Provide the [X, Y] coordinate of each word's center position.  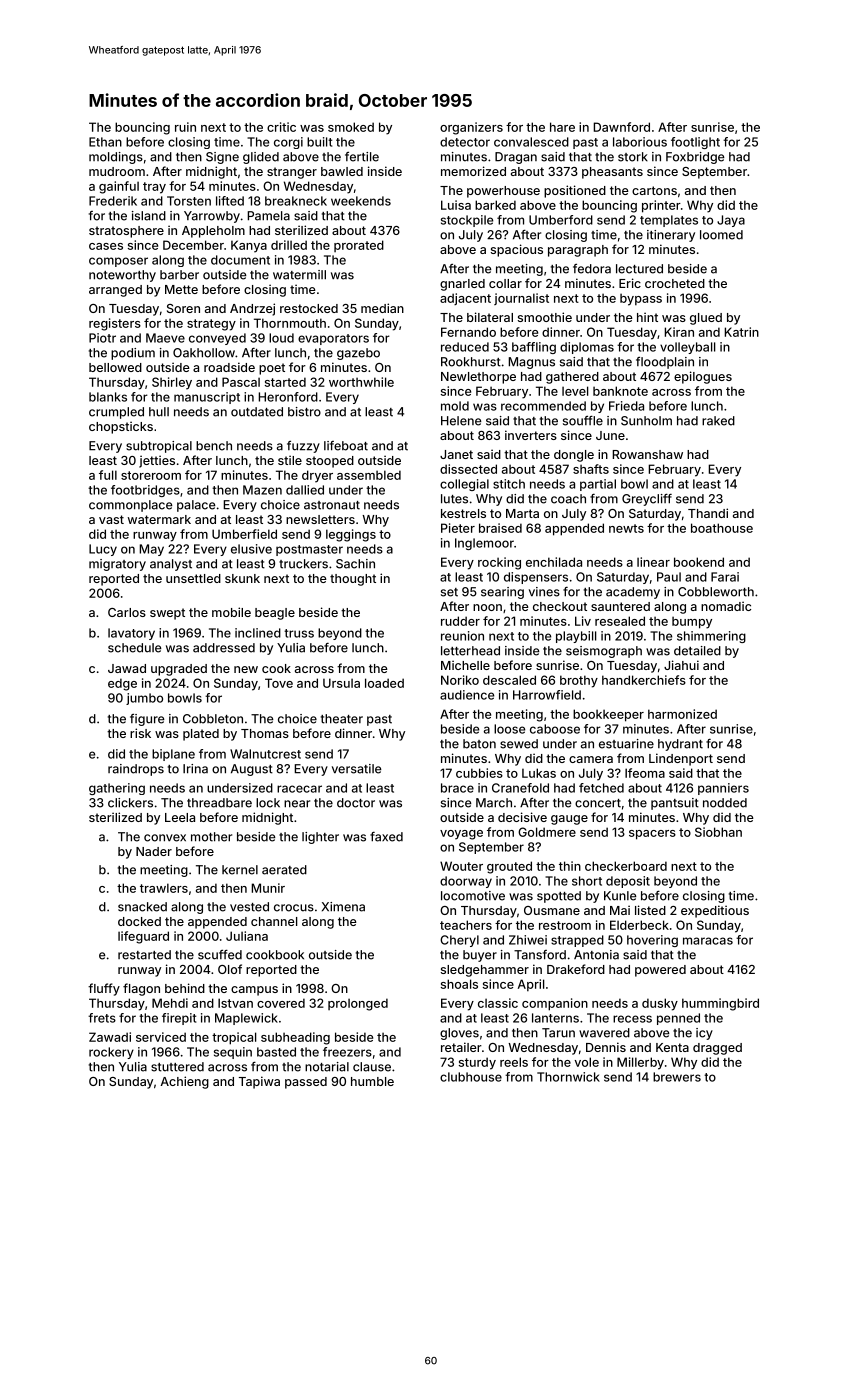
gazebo [358, 354]
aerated [284, 870]
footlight [695, 143]
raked [718, 421]
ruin [185, 127]
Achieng [184, 1082]
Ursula [341, 683]
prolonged [358, 1004]
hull [159, 412]
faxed [386, 837]
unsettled [193, 578]
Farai [725, 577]
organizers [471, 128]
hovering [652, 941]
